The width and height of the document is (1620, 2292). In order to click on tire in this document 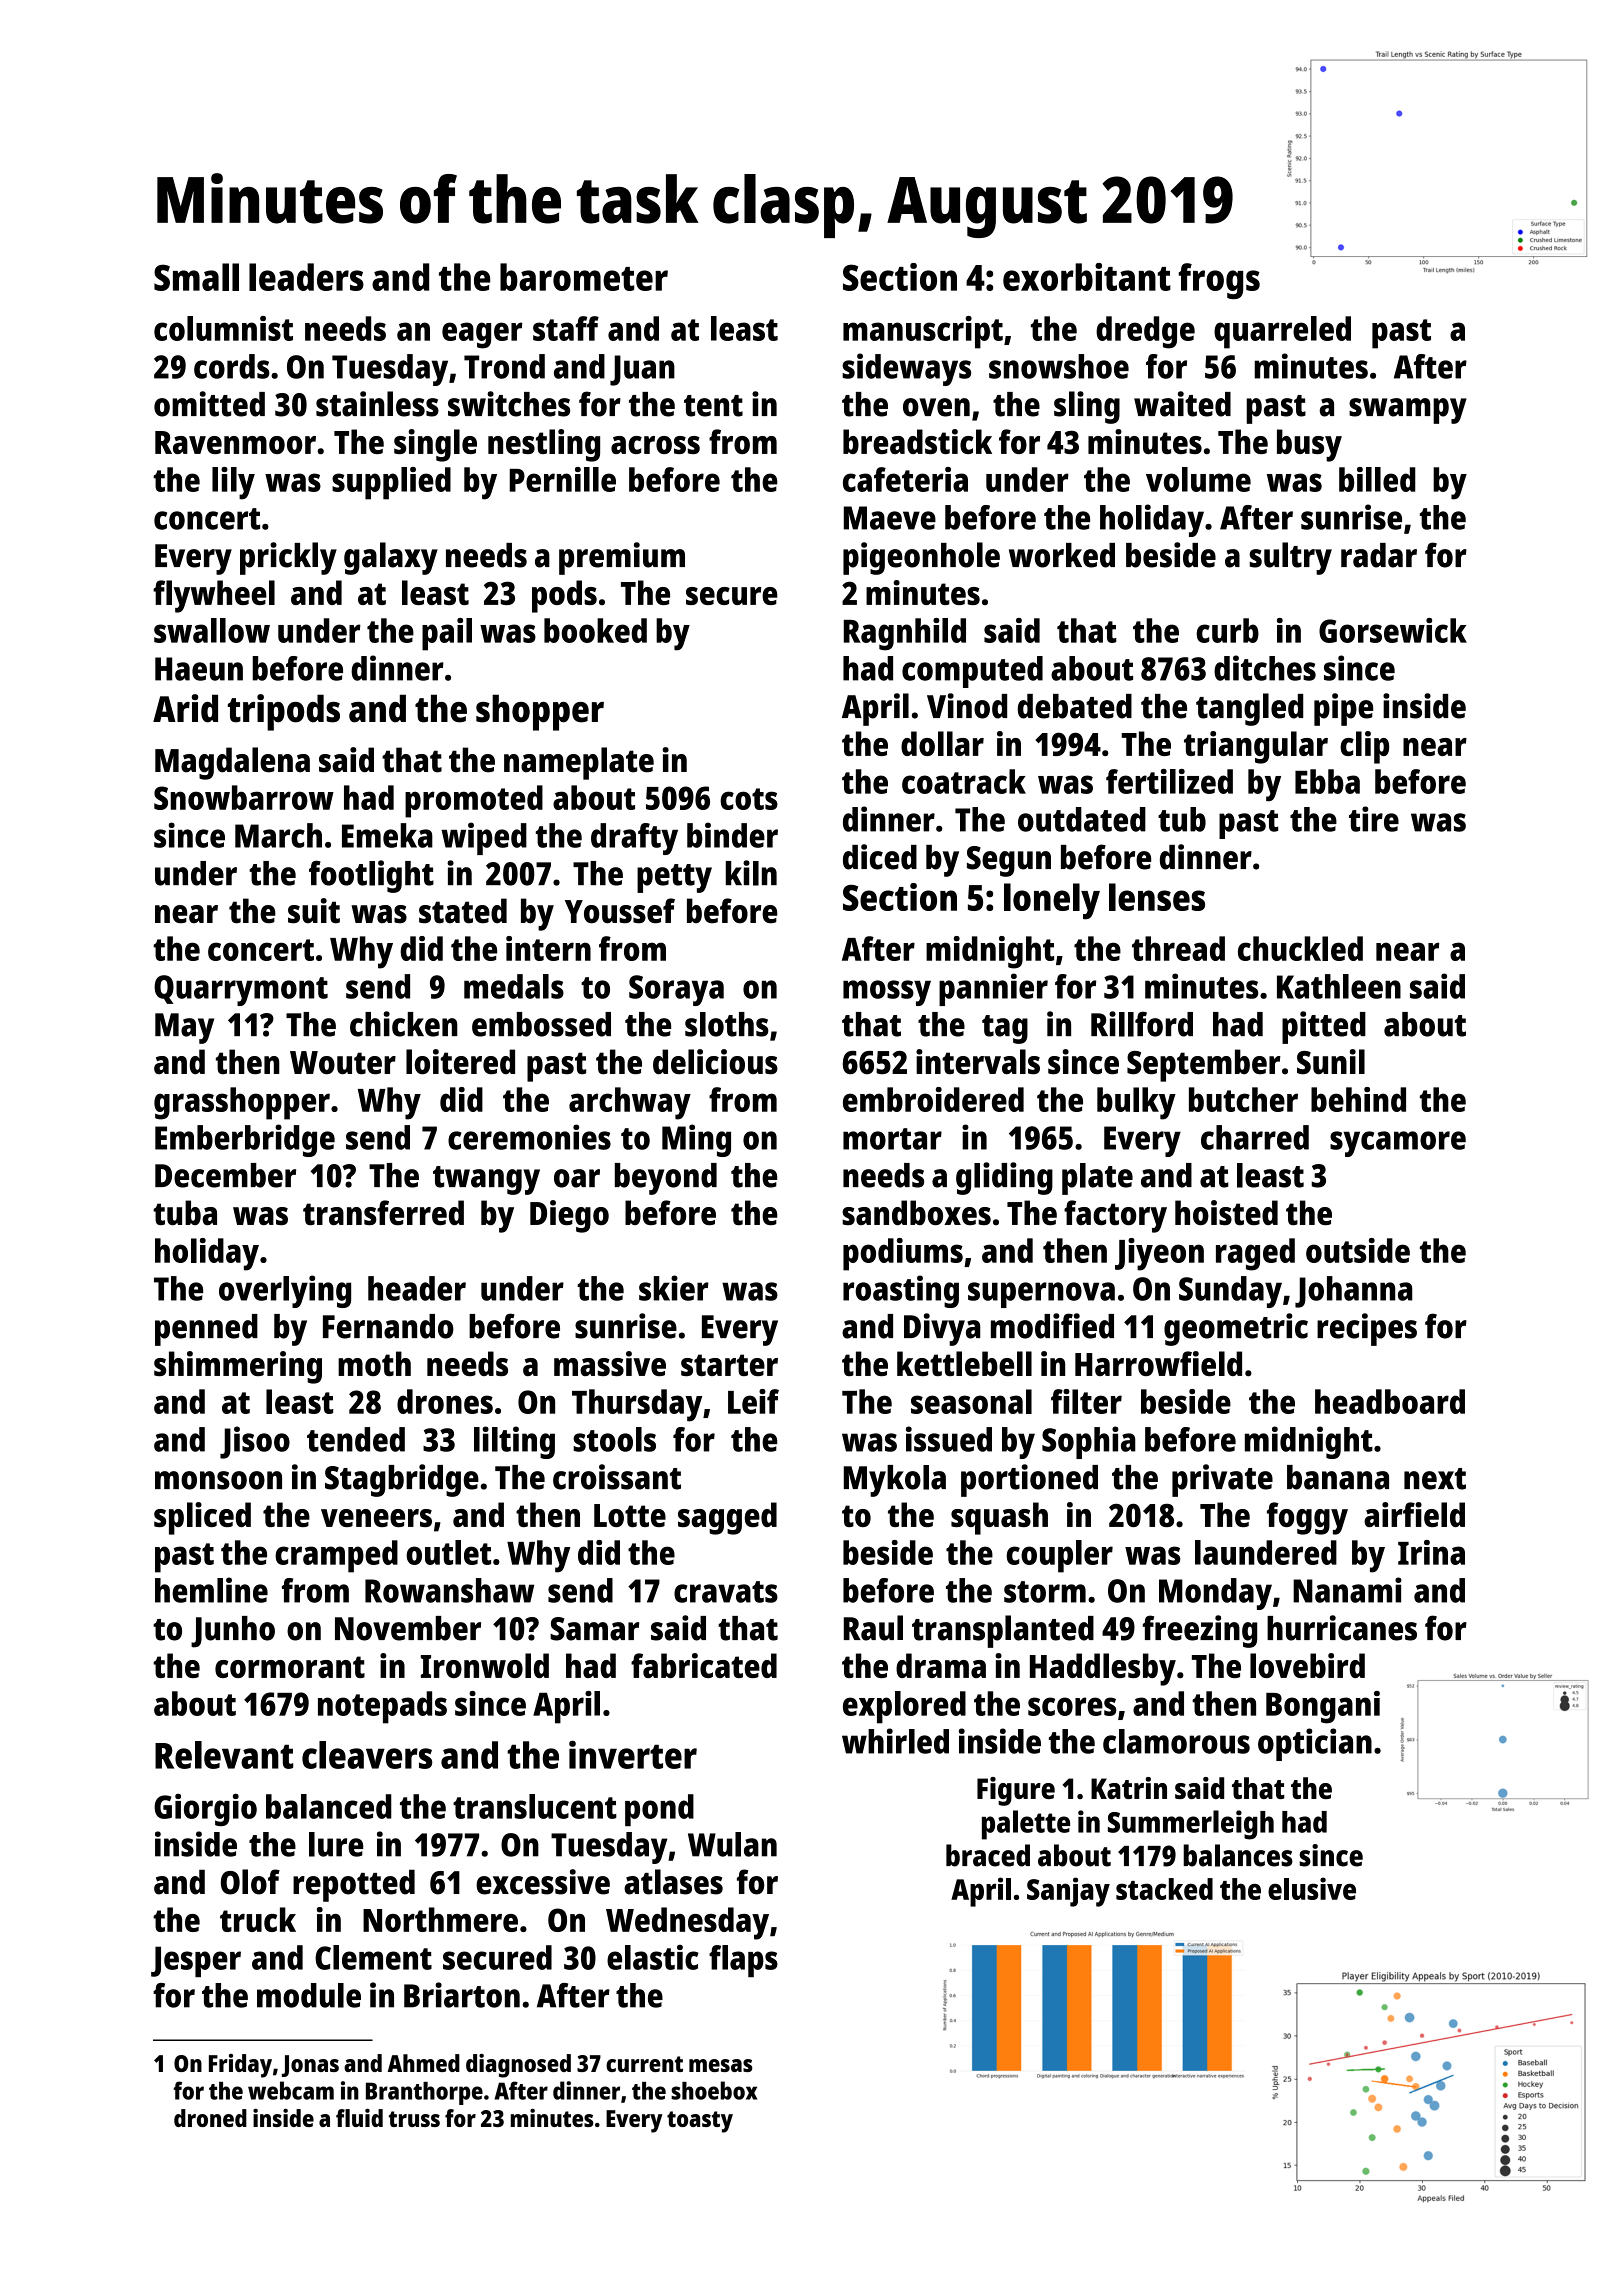, I will do `click(1374, 819)`.
